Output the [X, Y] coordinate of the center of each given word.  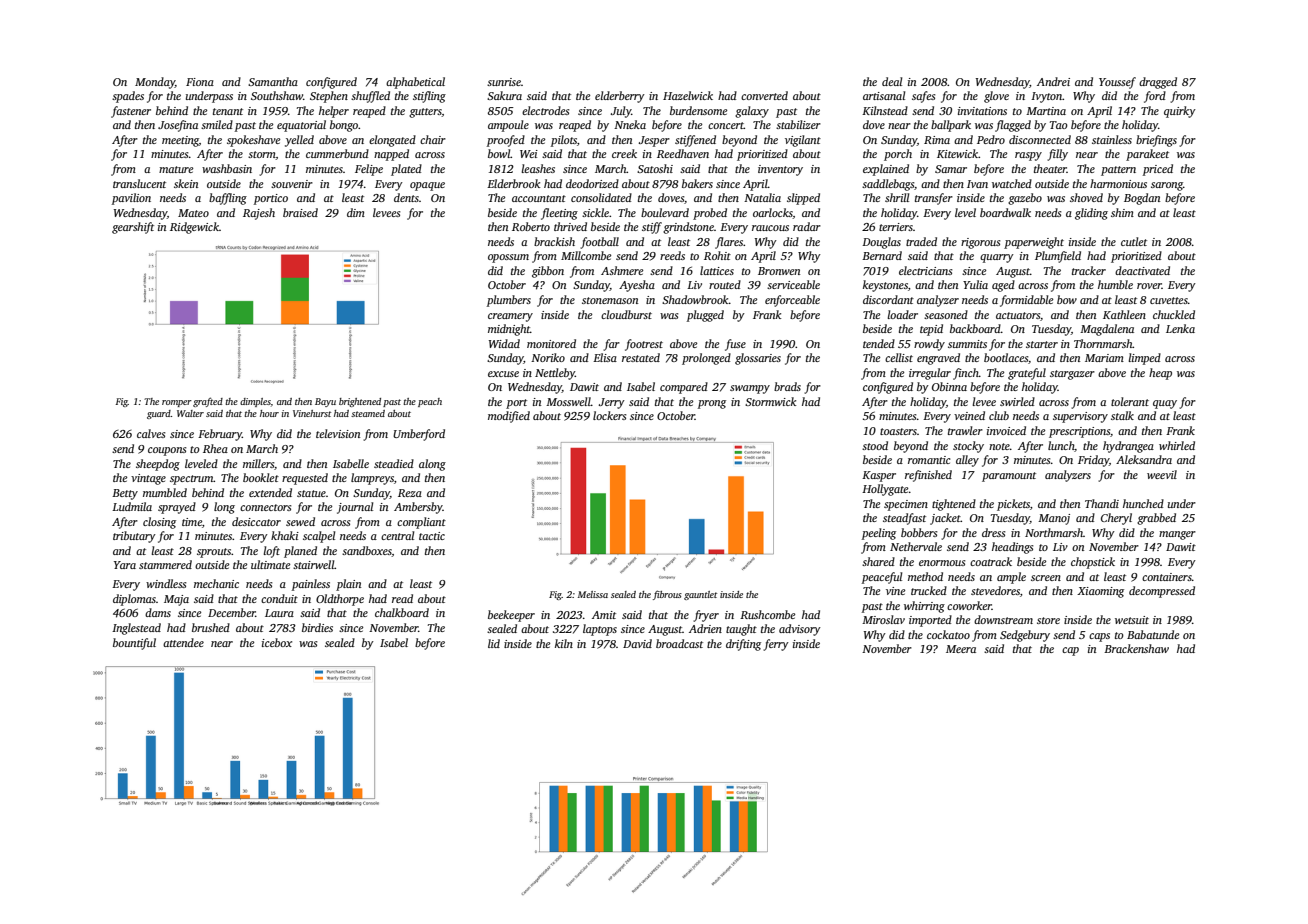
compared [684, 388]
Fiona [200, 82]
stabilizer [798, 124]
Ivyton [1046, 97]
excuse [503, 374]
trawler [965, 430]
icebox [277, 642]
